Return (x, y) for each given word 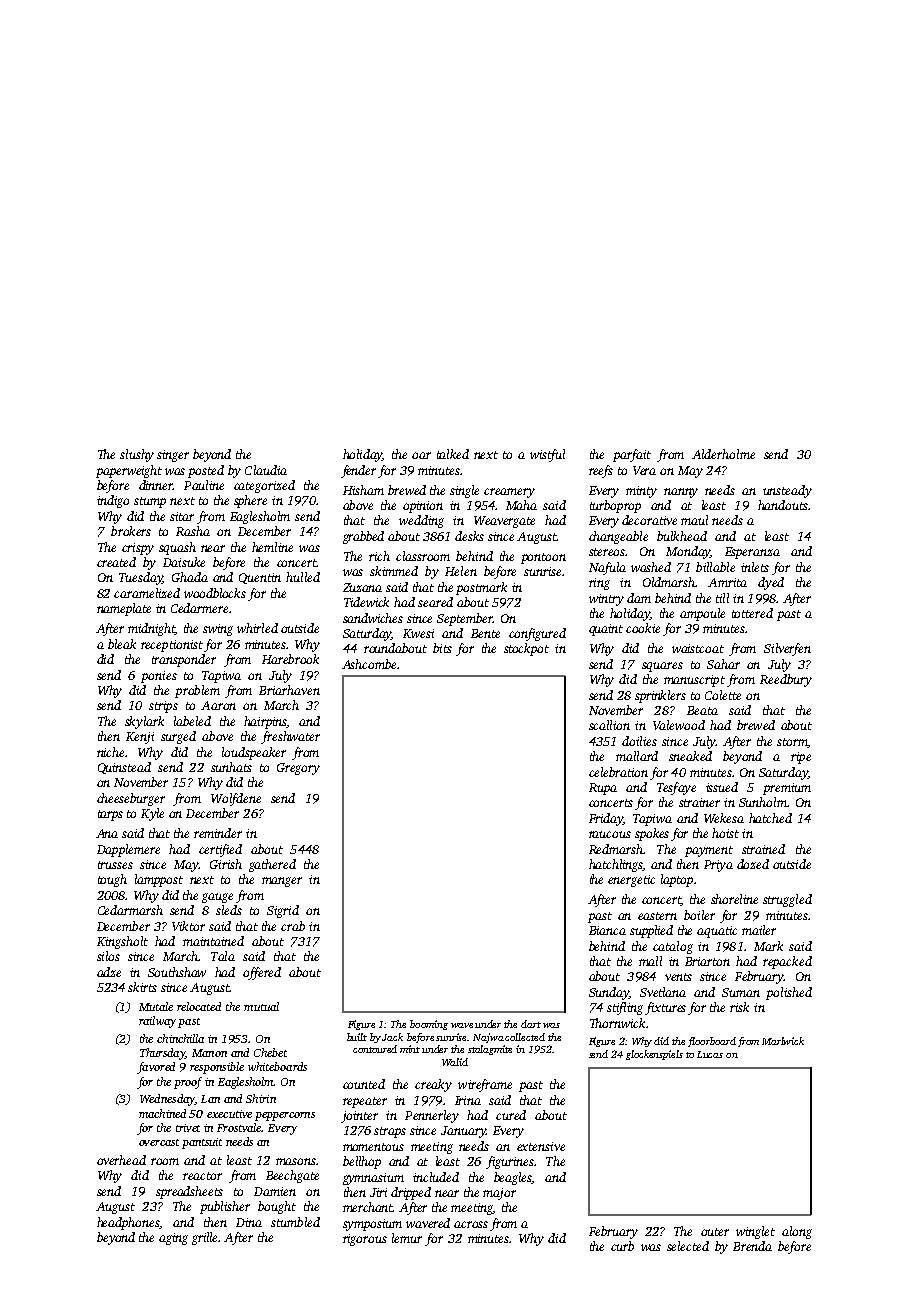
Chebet (270, 1052)
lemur (407, 1238)
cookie (643, 628)
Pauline (204, 485)
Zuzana (362, 587)
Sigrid (283, 911)
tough (112, 880)
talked (453, 454)
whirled (257, 628)
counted (364, 1084)
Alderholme (723, 454)
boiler (699, 915)
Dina (249, 1222)
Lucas (710, 1054)
